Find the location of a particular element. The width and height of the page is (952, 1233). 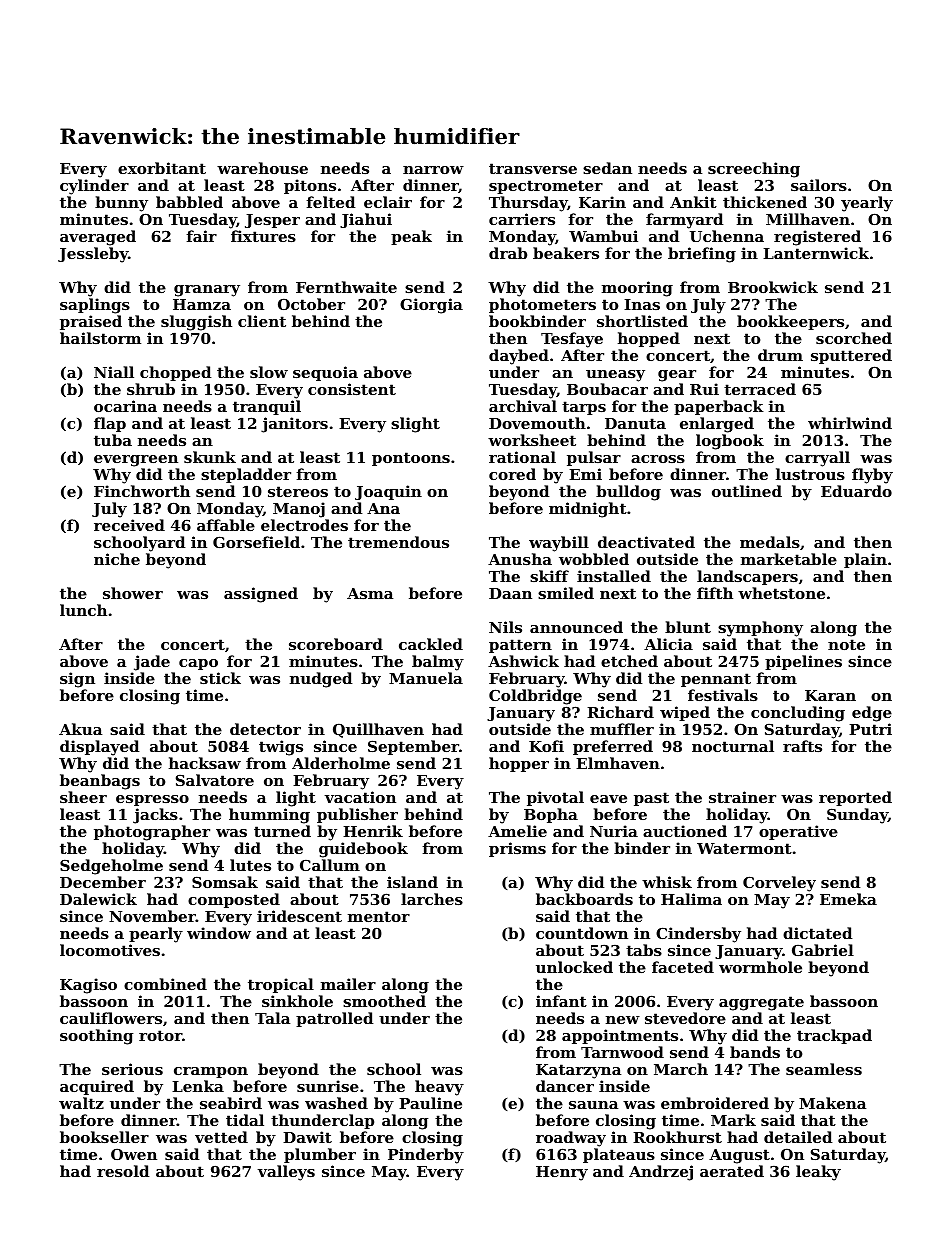

displayed is located at coordinates (99, 748).
